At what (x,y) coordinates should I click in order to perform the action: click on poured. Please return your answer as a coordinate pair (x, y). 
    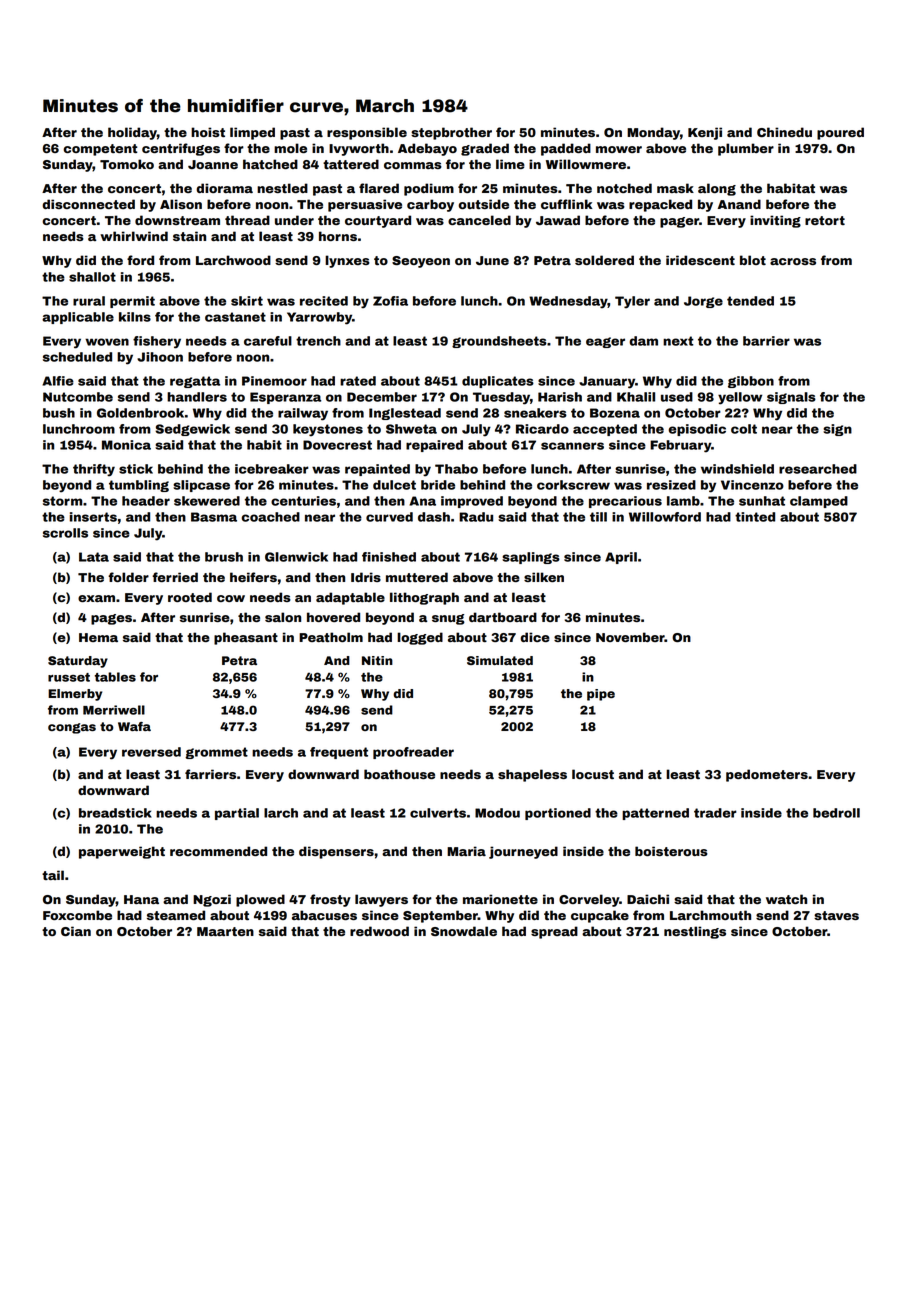
    Looking at the image, I should click on (840, 133).
